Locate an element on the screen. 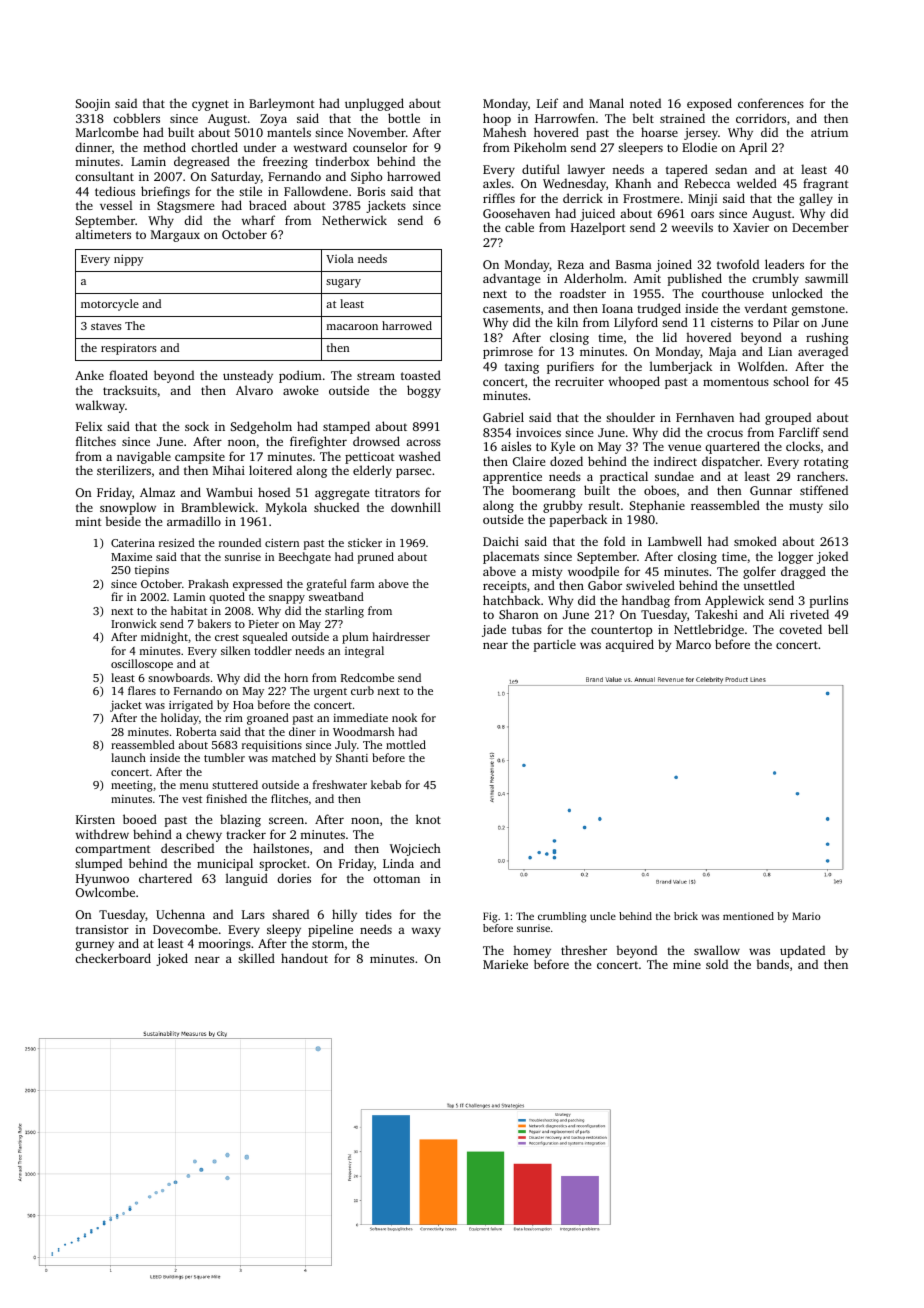  fragrant is located at coordinates (826, 184).
